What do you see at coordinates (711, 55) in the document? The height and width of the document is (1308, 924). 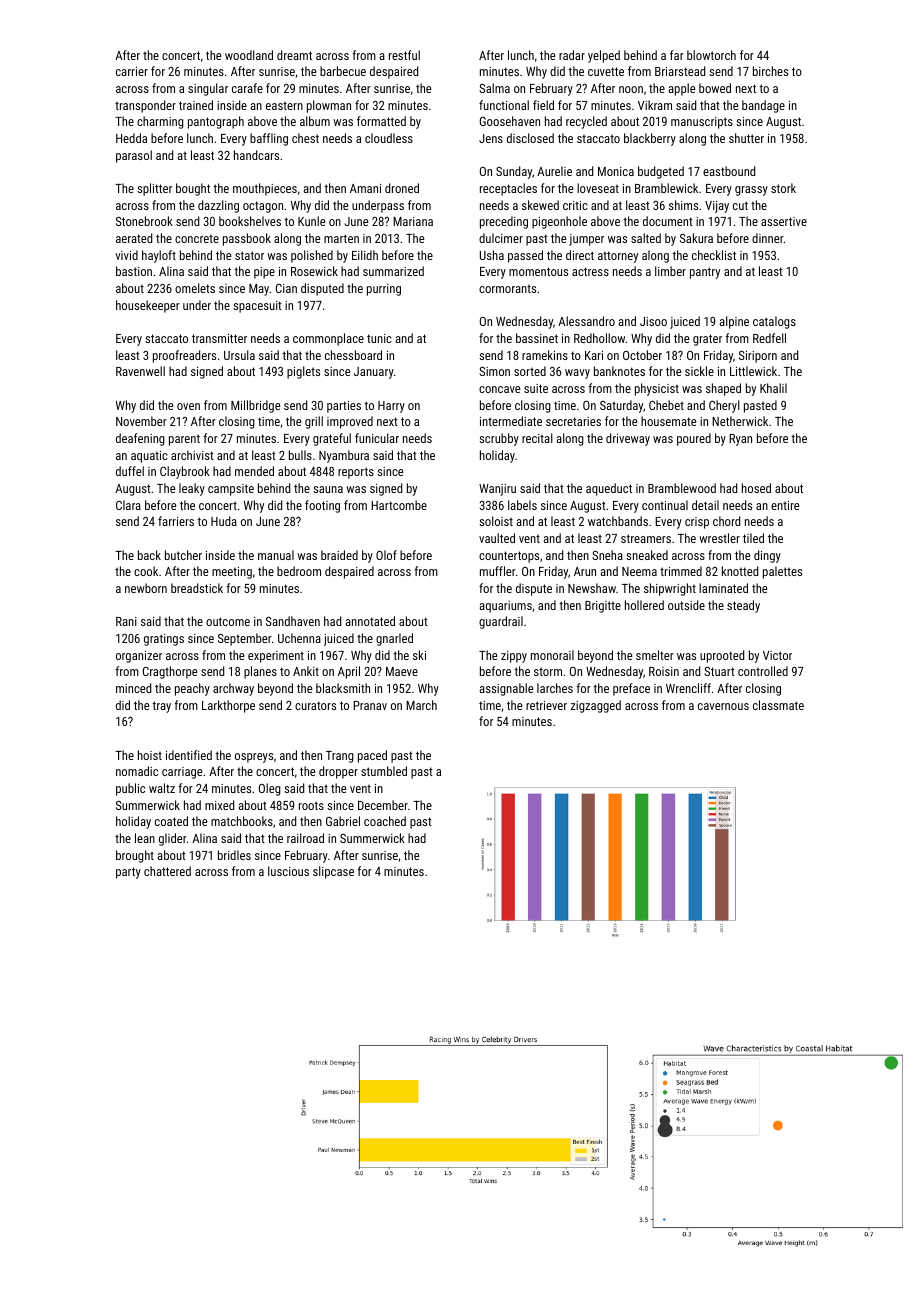 I see `blowtorch` at bounding box center [711, 55].
